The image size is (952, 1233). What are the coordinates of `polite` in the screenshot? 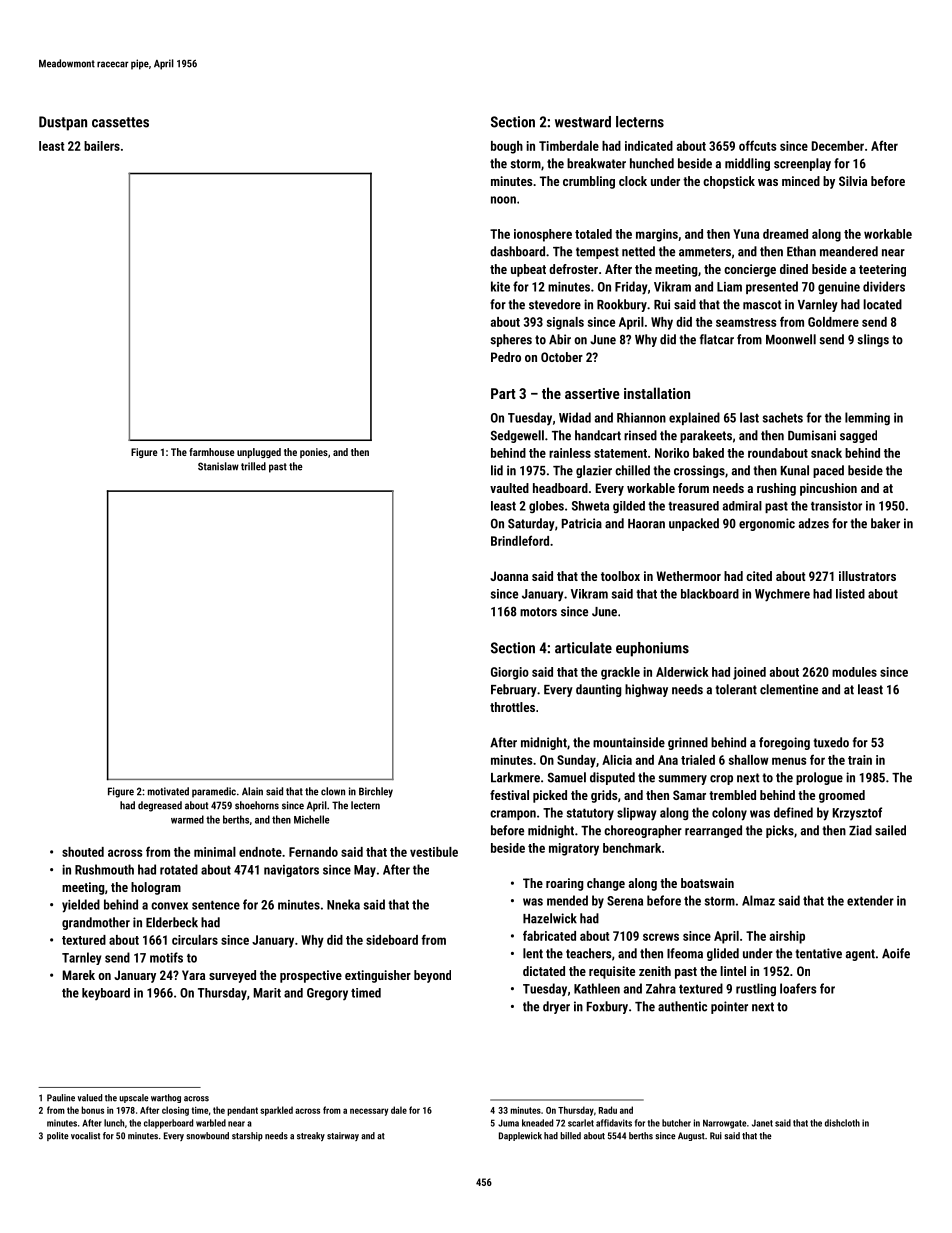 It's located at (58, 1136).
